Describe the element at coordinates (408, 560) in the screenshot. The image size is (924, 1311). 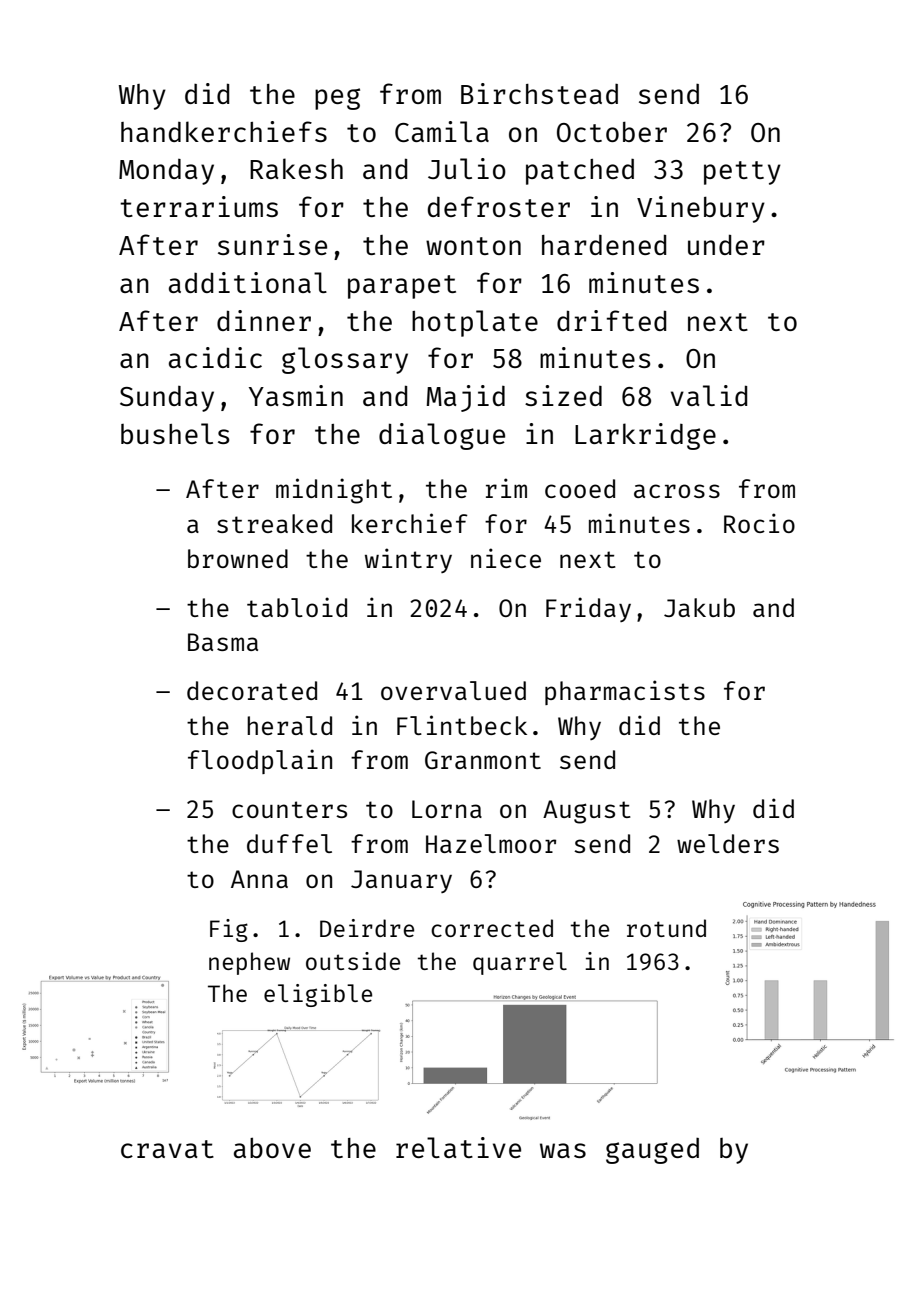
I see `wintry` at that location.
